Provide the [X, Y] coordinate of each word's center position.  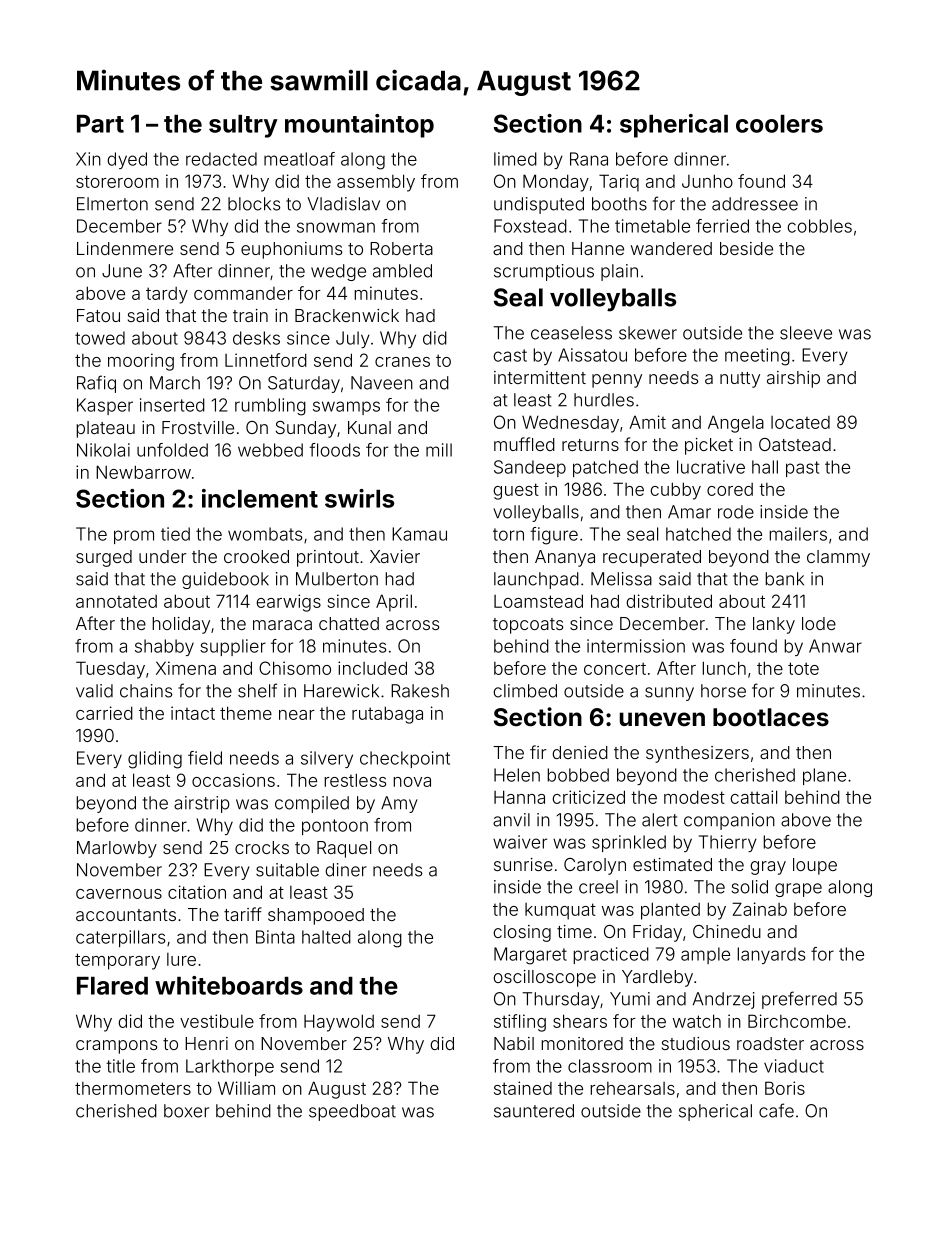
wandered [671, 248]
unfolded [172, 450]
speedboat [352, 1112]
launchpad [536, 580]
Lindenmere [125, 248]
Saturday [304, 384]
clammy [838, 558]
